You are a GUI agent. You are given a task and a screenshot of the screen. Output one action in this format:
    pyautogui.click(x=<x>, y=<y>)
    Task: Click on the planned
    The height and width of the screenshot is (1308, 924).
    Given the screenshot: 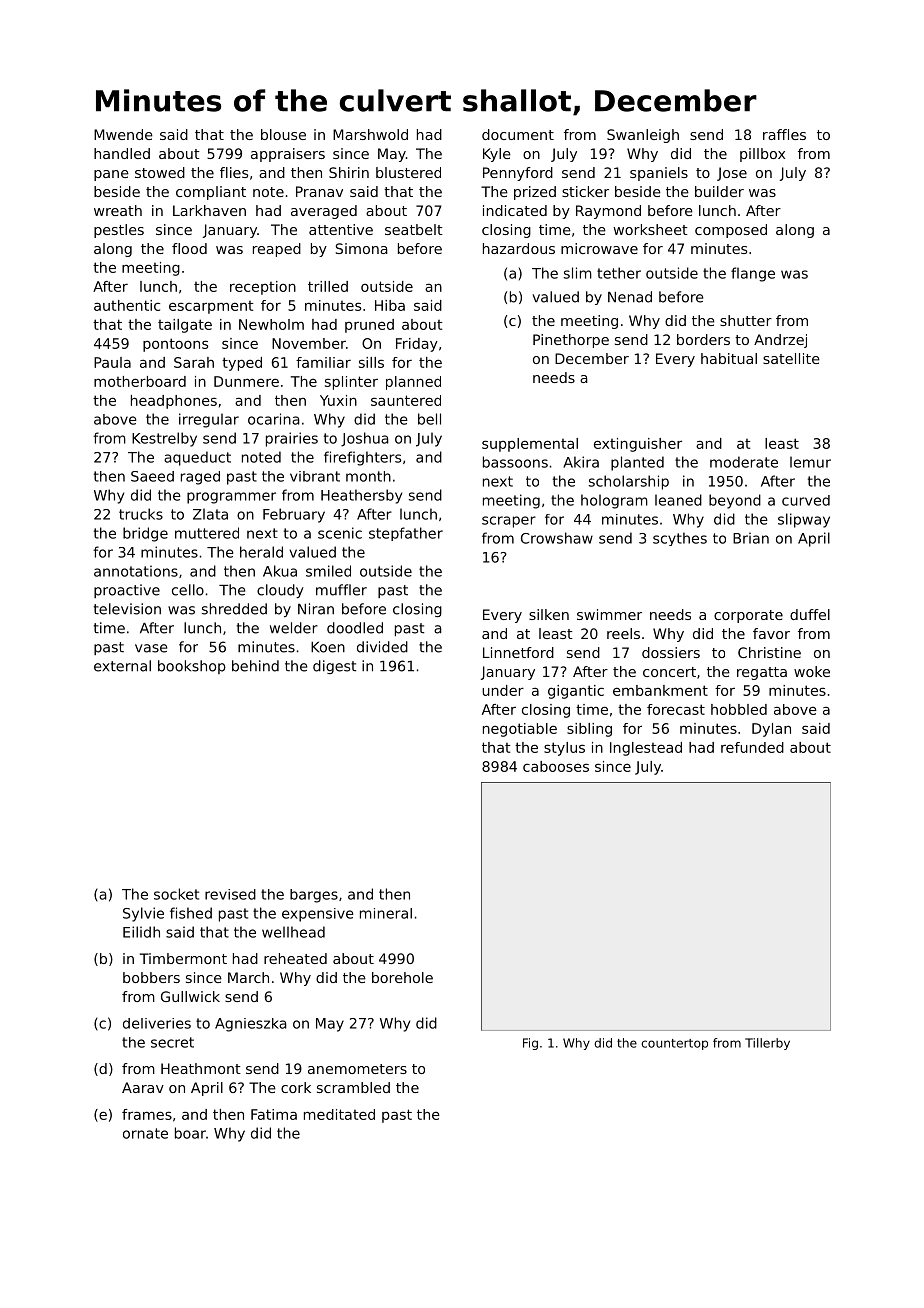 What is the action you would take?
    pyautogui.click(x=413, y=383)
